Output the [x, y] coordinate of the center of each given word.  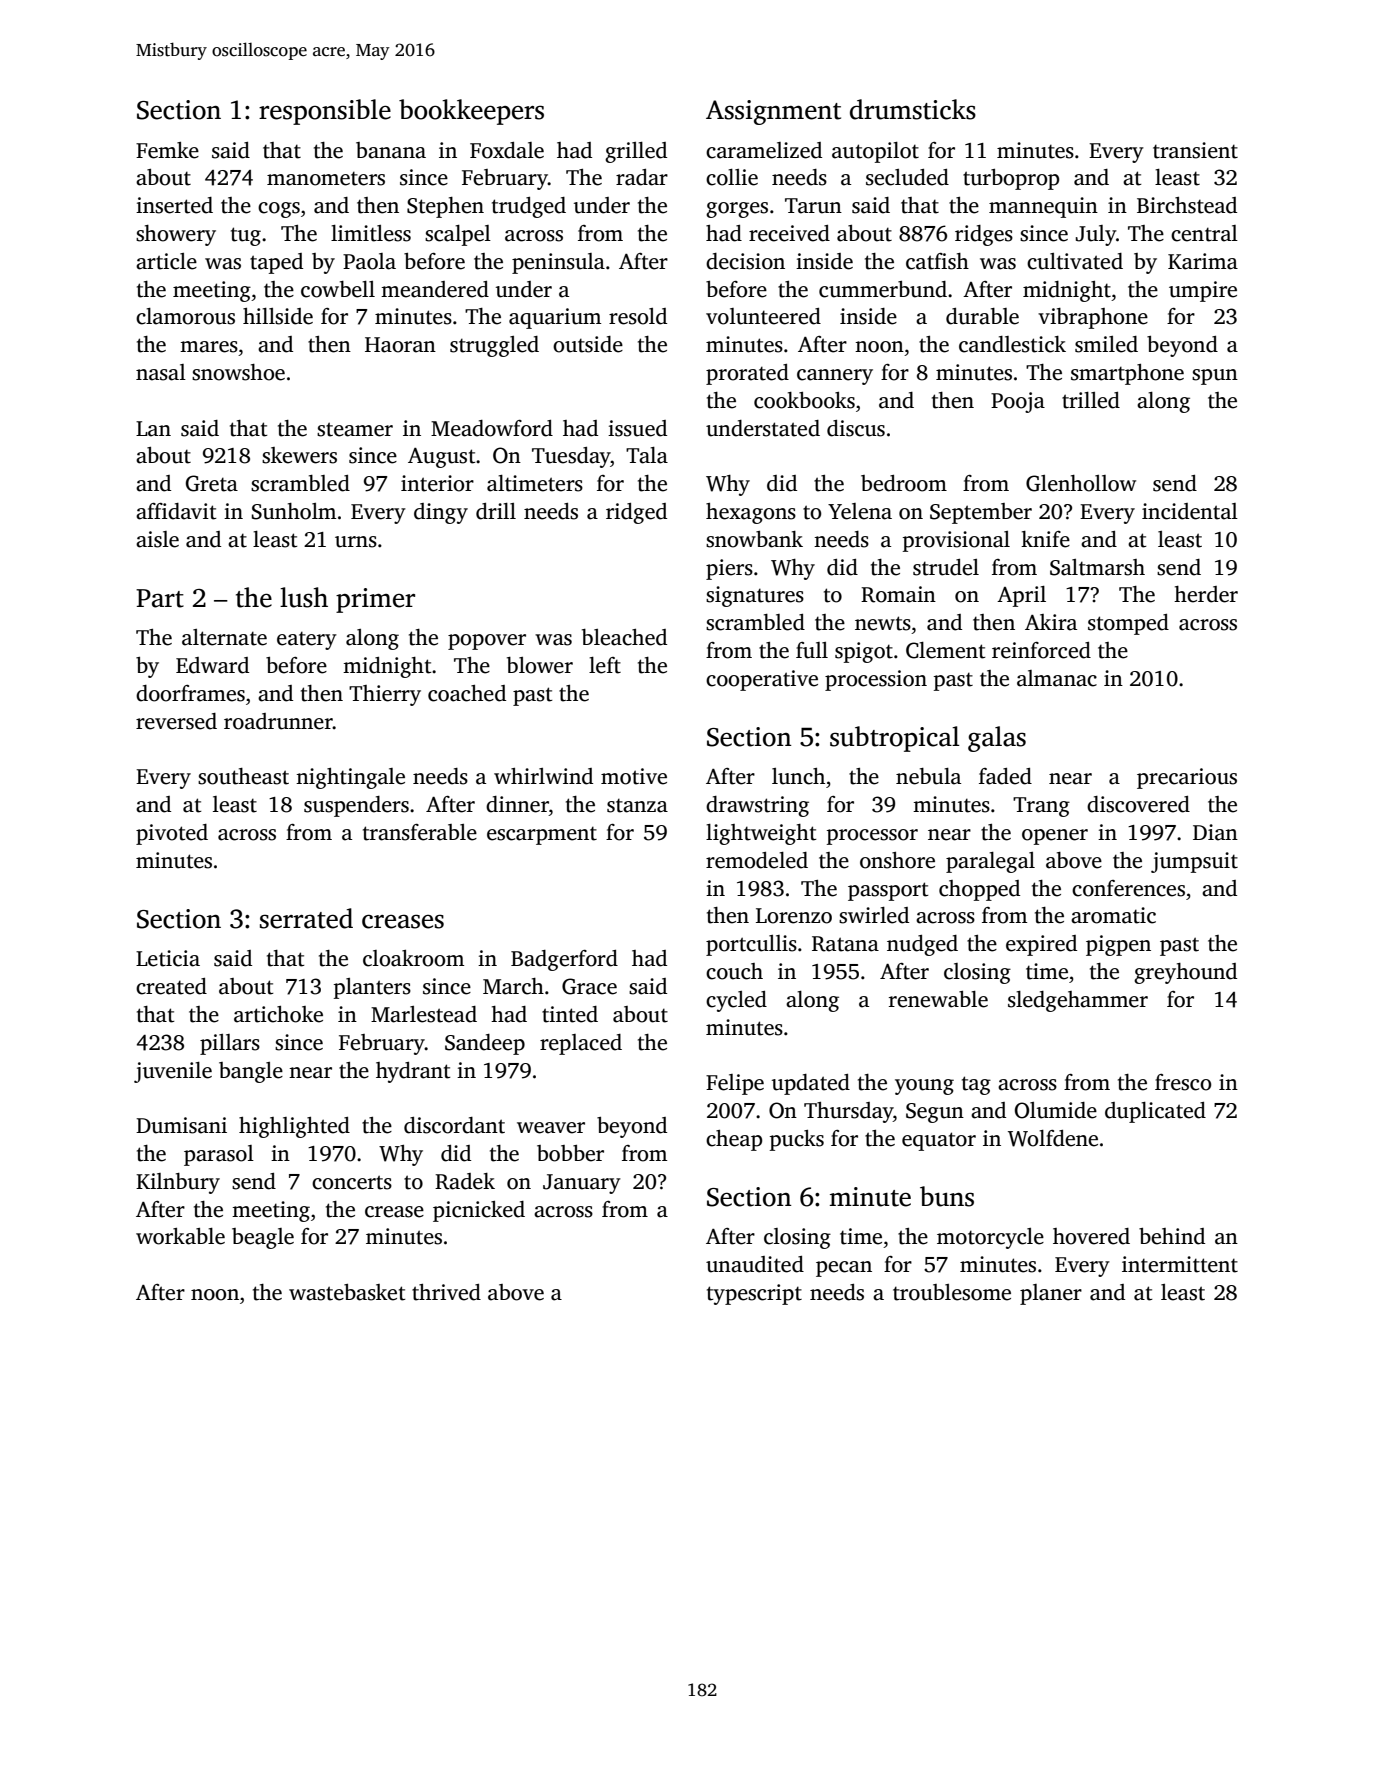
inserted [174, 205]
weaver [551, 1128]
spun [1215, 377]
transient [1195, 150]
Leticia [168, 958]
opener [1055, 837]
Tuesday [571, 457]
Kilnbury [178, 1183]
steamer [355, 429]
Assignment [773, 112]
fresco [1183, 1082]
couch [734, 971]
